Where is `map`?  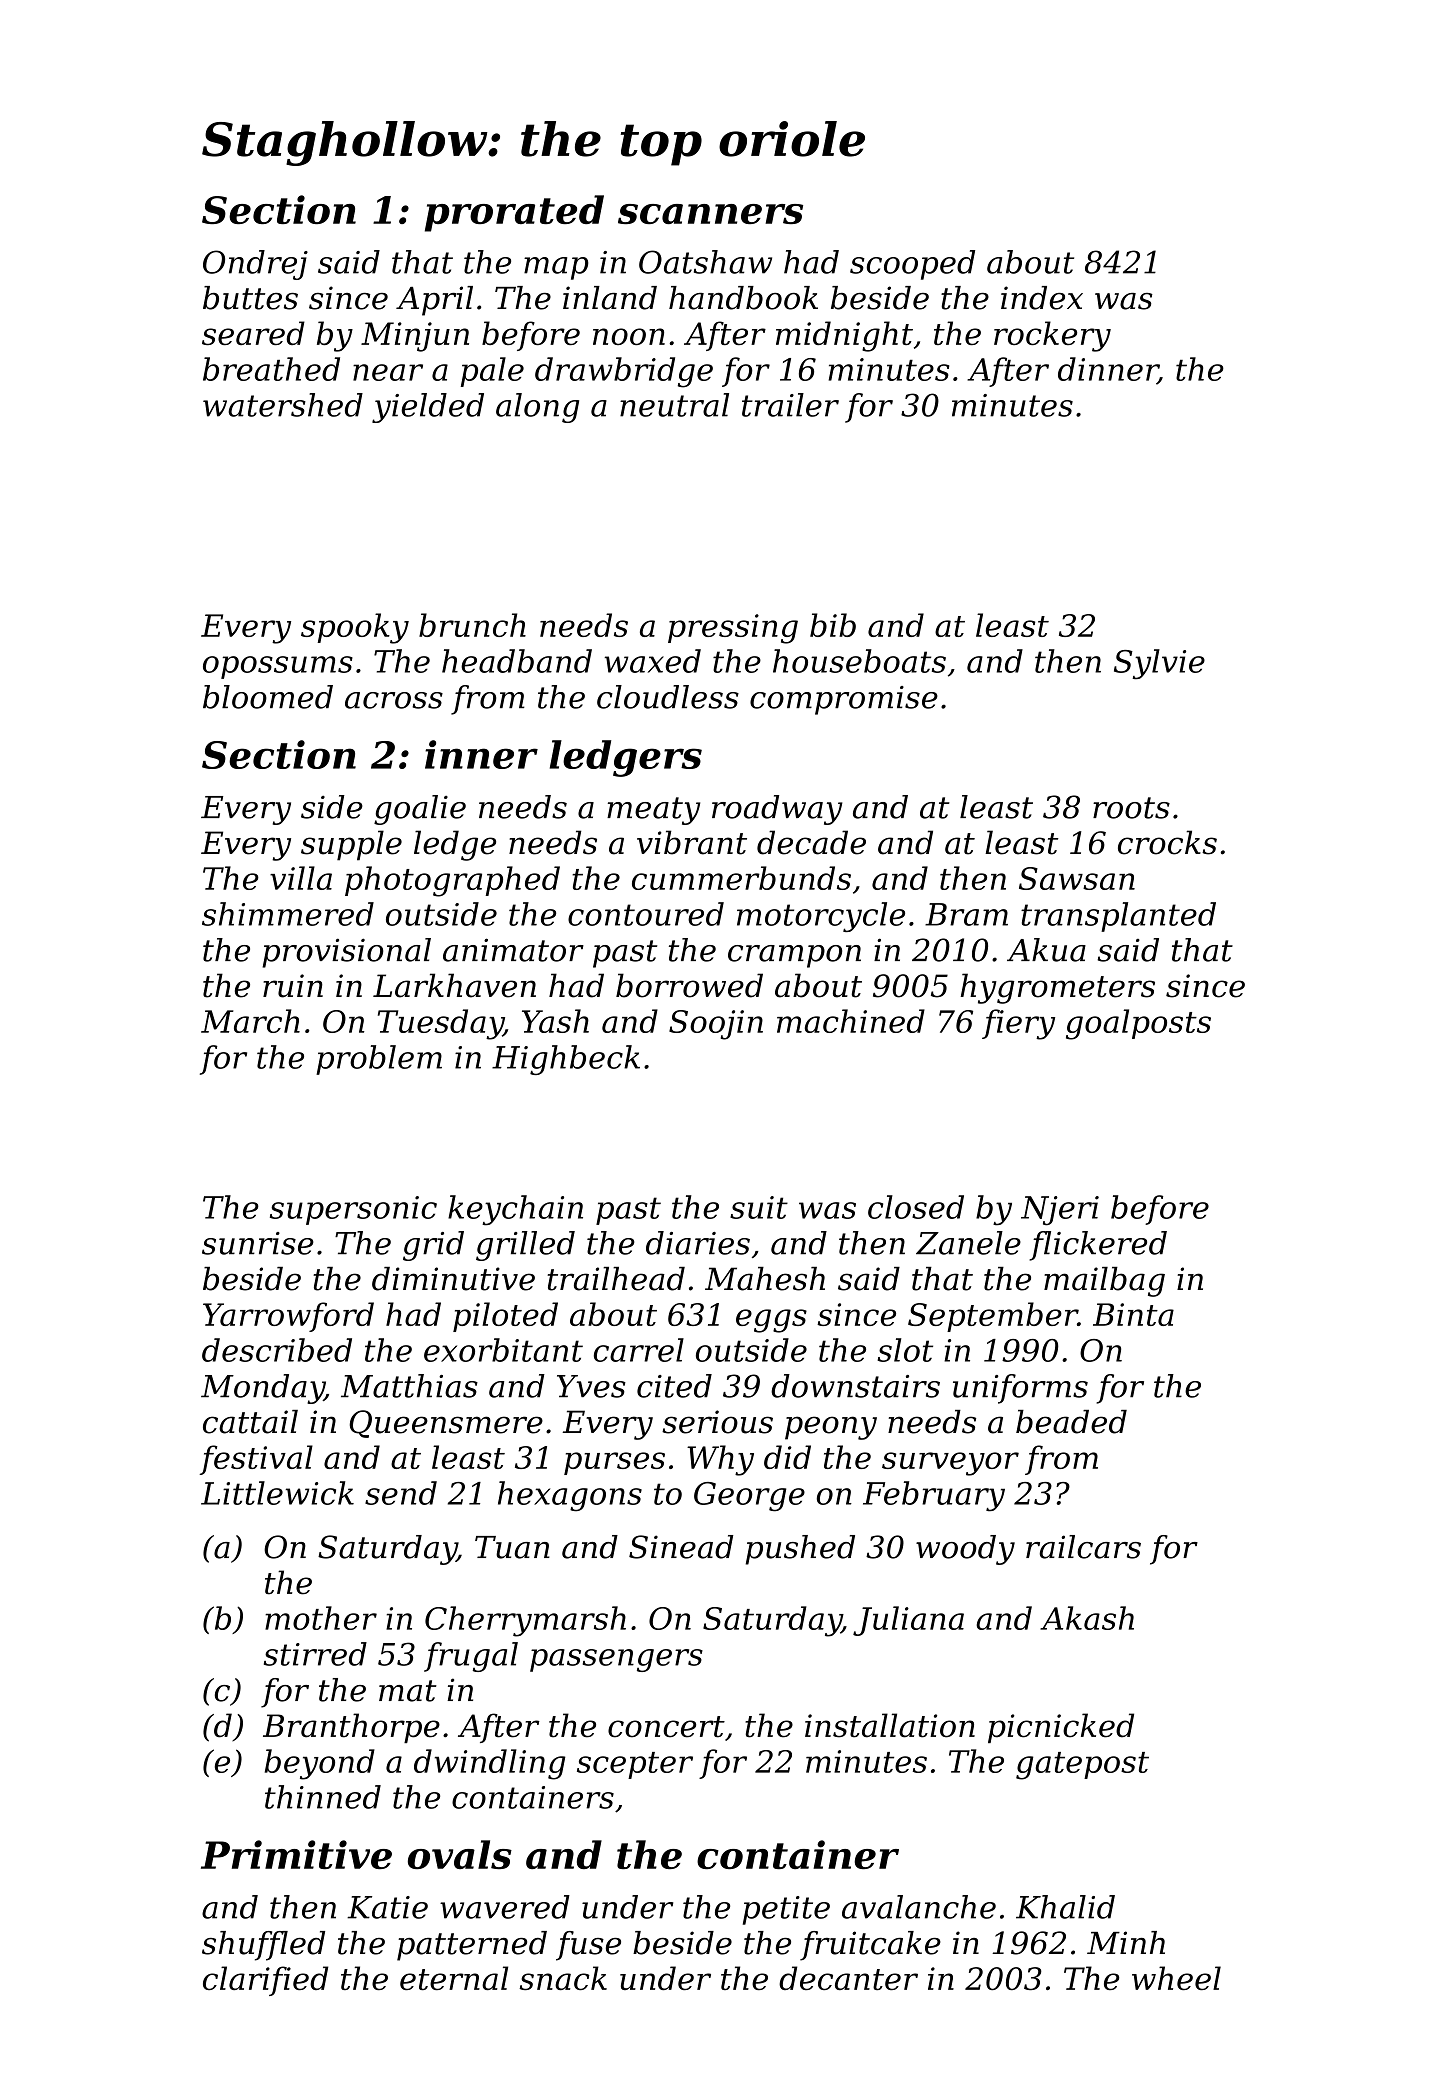 map is located at coordinates (556, 268).
